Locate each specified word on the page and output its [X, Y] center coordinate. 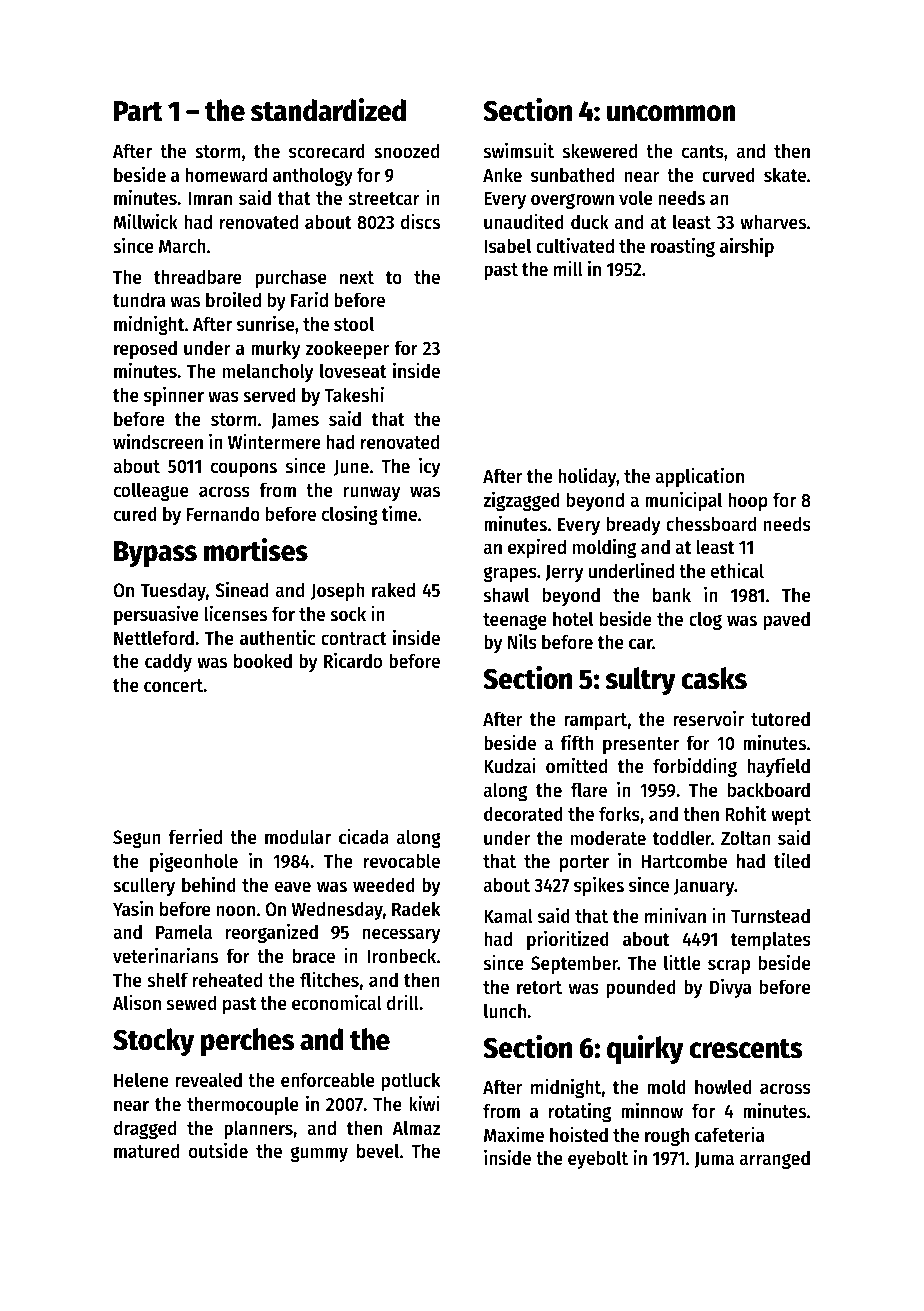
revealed [208, 1080]
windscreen [158, 441]
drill [403, 1002]
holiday [587, 477]
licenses [235, 613]
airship [747, 247]
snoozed [406, 151]
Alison [137, 1003]
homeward [226, 175]
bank [672, 594]
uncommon [671, 113]
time [399, 513]
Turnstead [770, 916]
